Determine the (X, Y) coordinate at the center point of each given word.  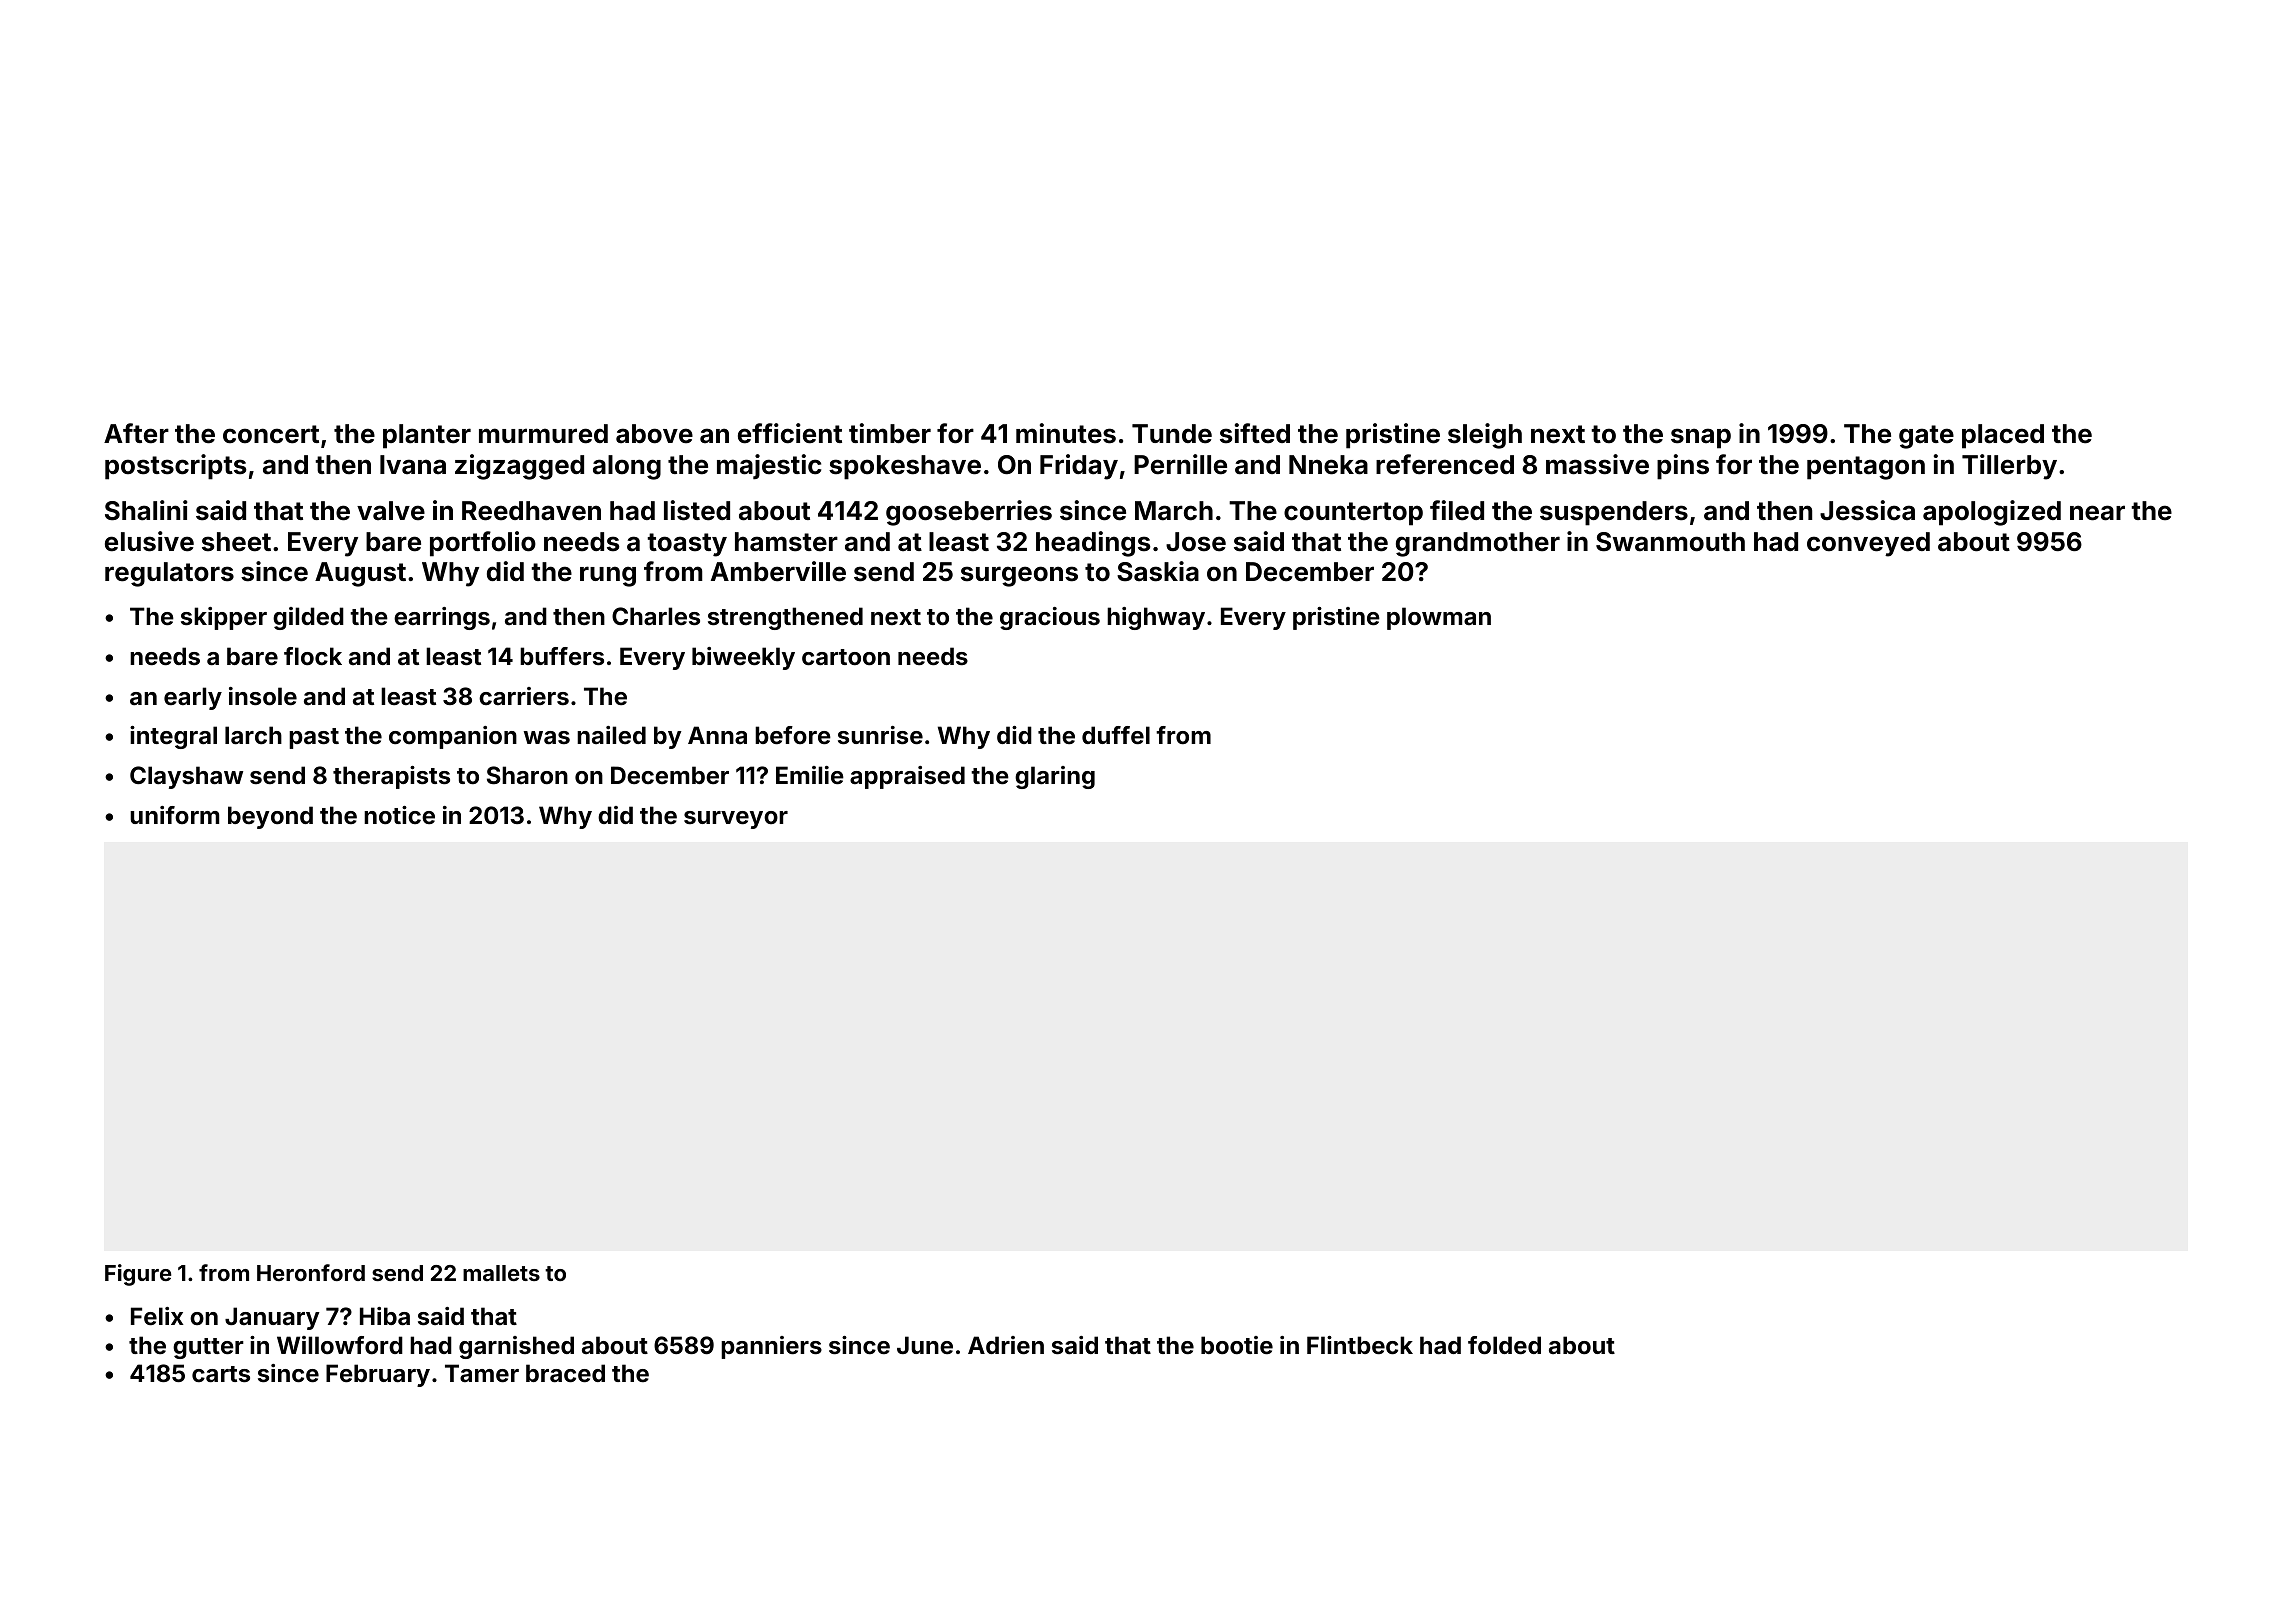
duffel (1116, 735)
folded (1504, 1345)
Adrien (1006, 1345)
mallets (501, 1273)
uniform (174, 815)
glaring (1055, 777)
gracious (1050, 618)
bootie (1237, 1345)
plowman (1439, 618)
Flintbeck (1360, 1345)
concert (271, 434)
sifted (1255, 433)
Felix (157, 1316)
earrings (442, 618)
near (2097, 513)
